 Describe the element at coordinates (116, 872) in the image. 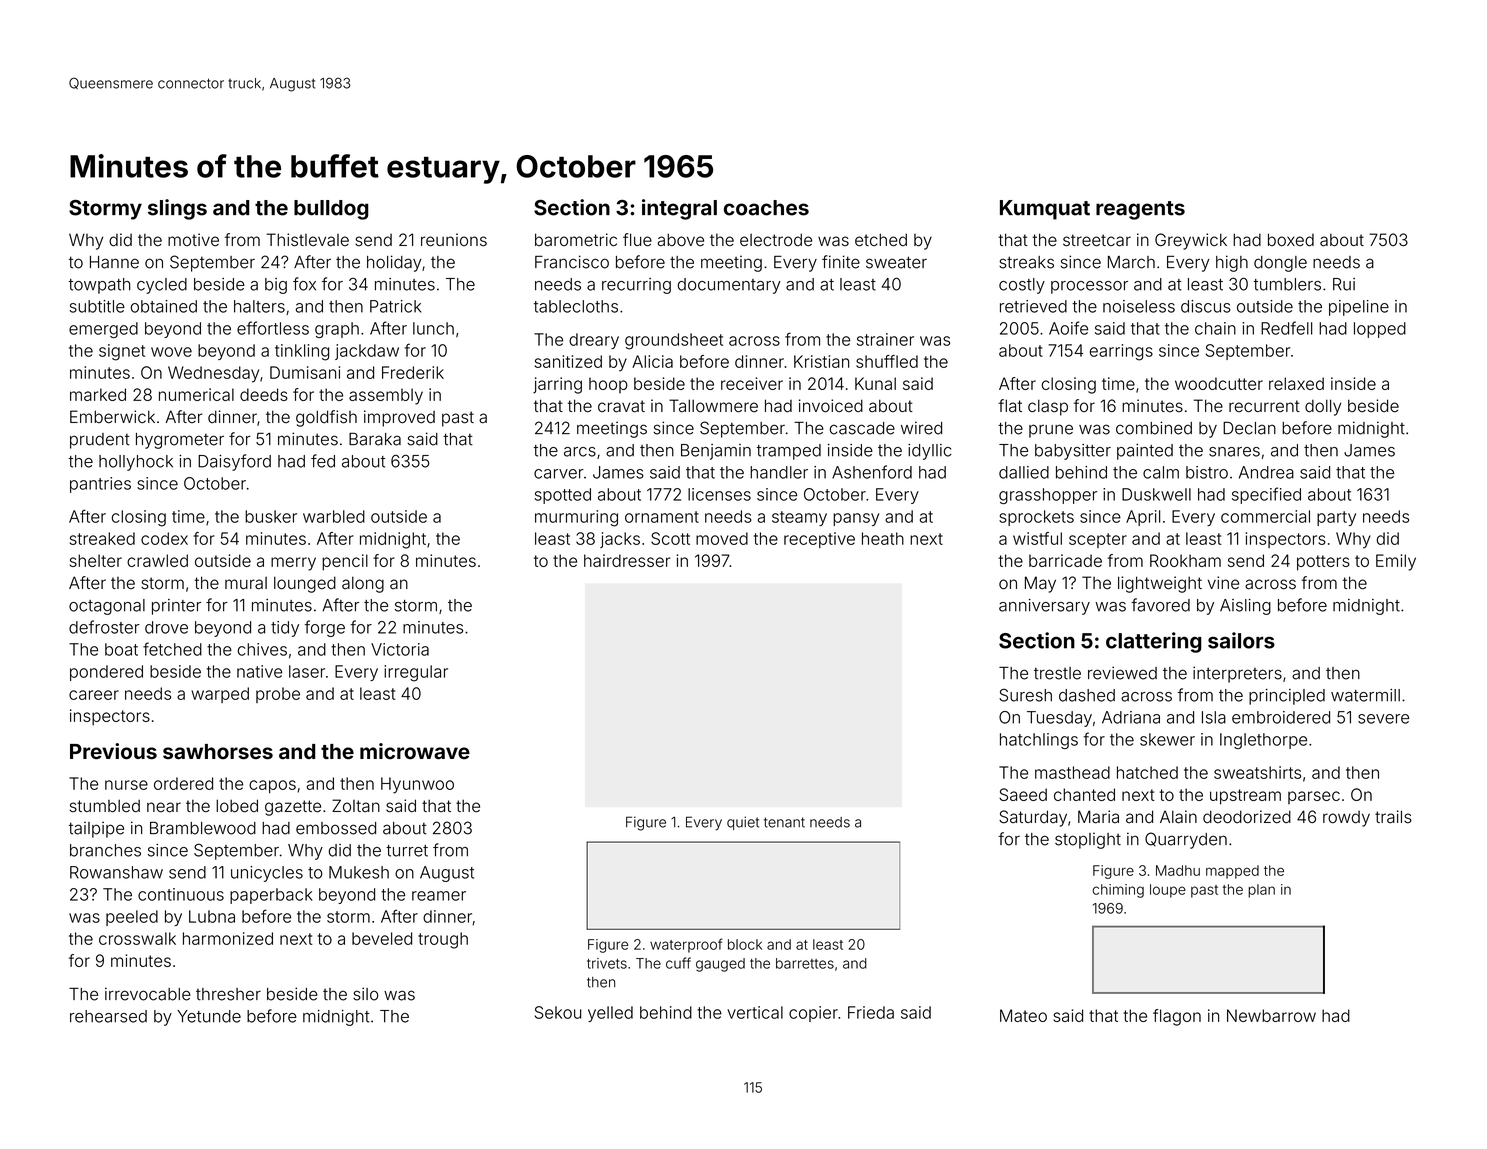

I see `Rowanshaw` at that location.
